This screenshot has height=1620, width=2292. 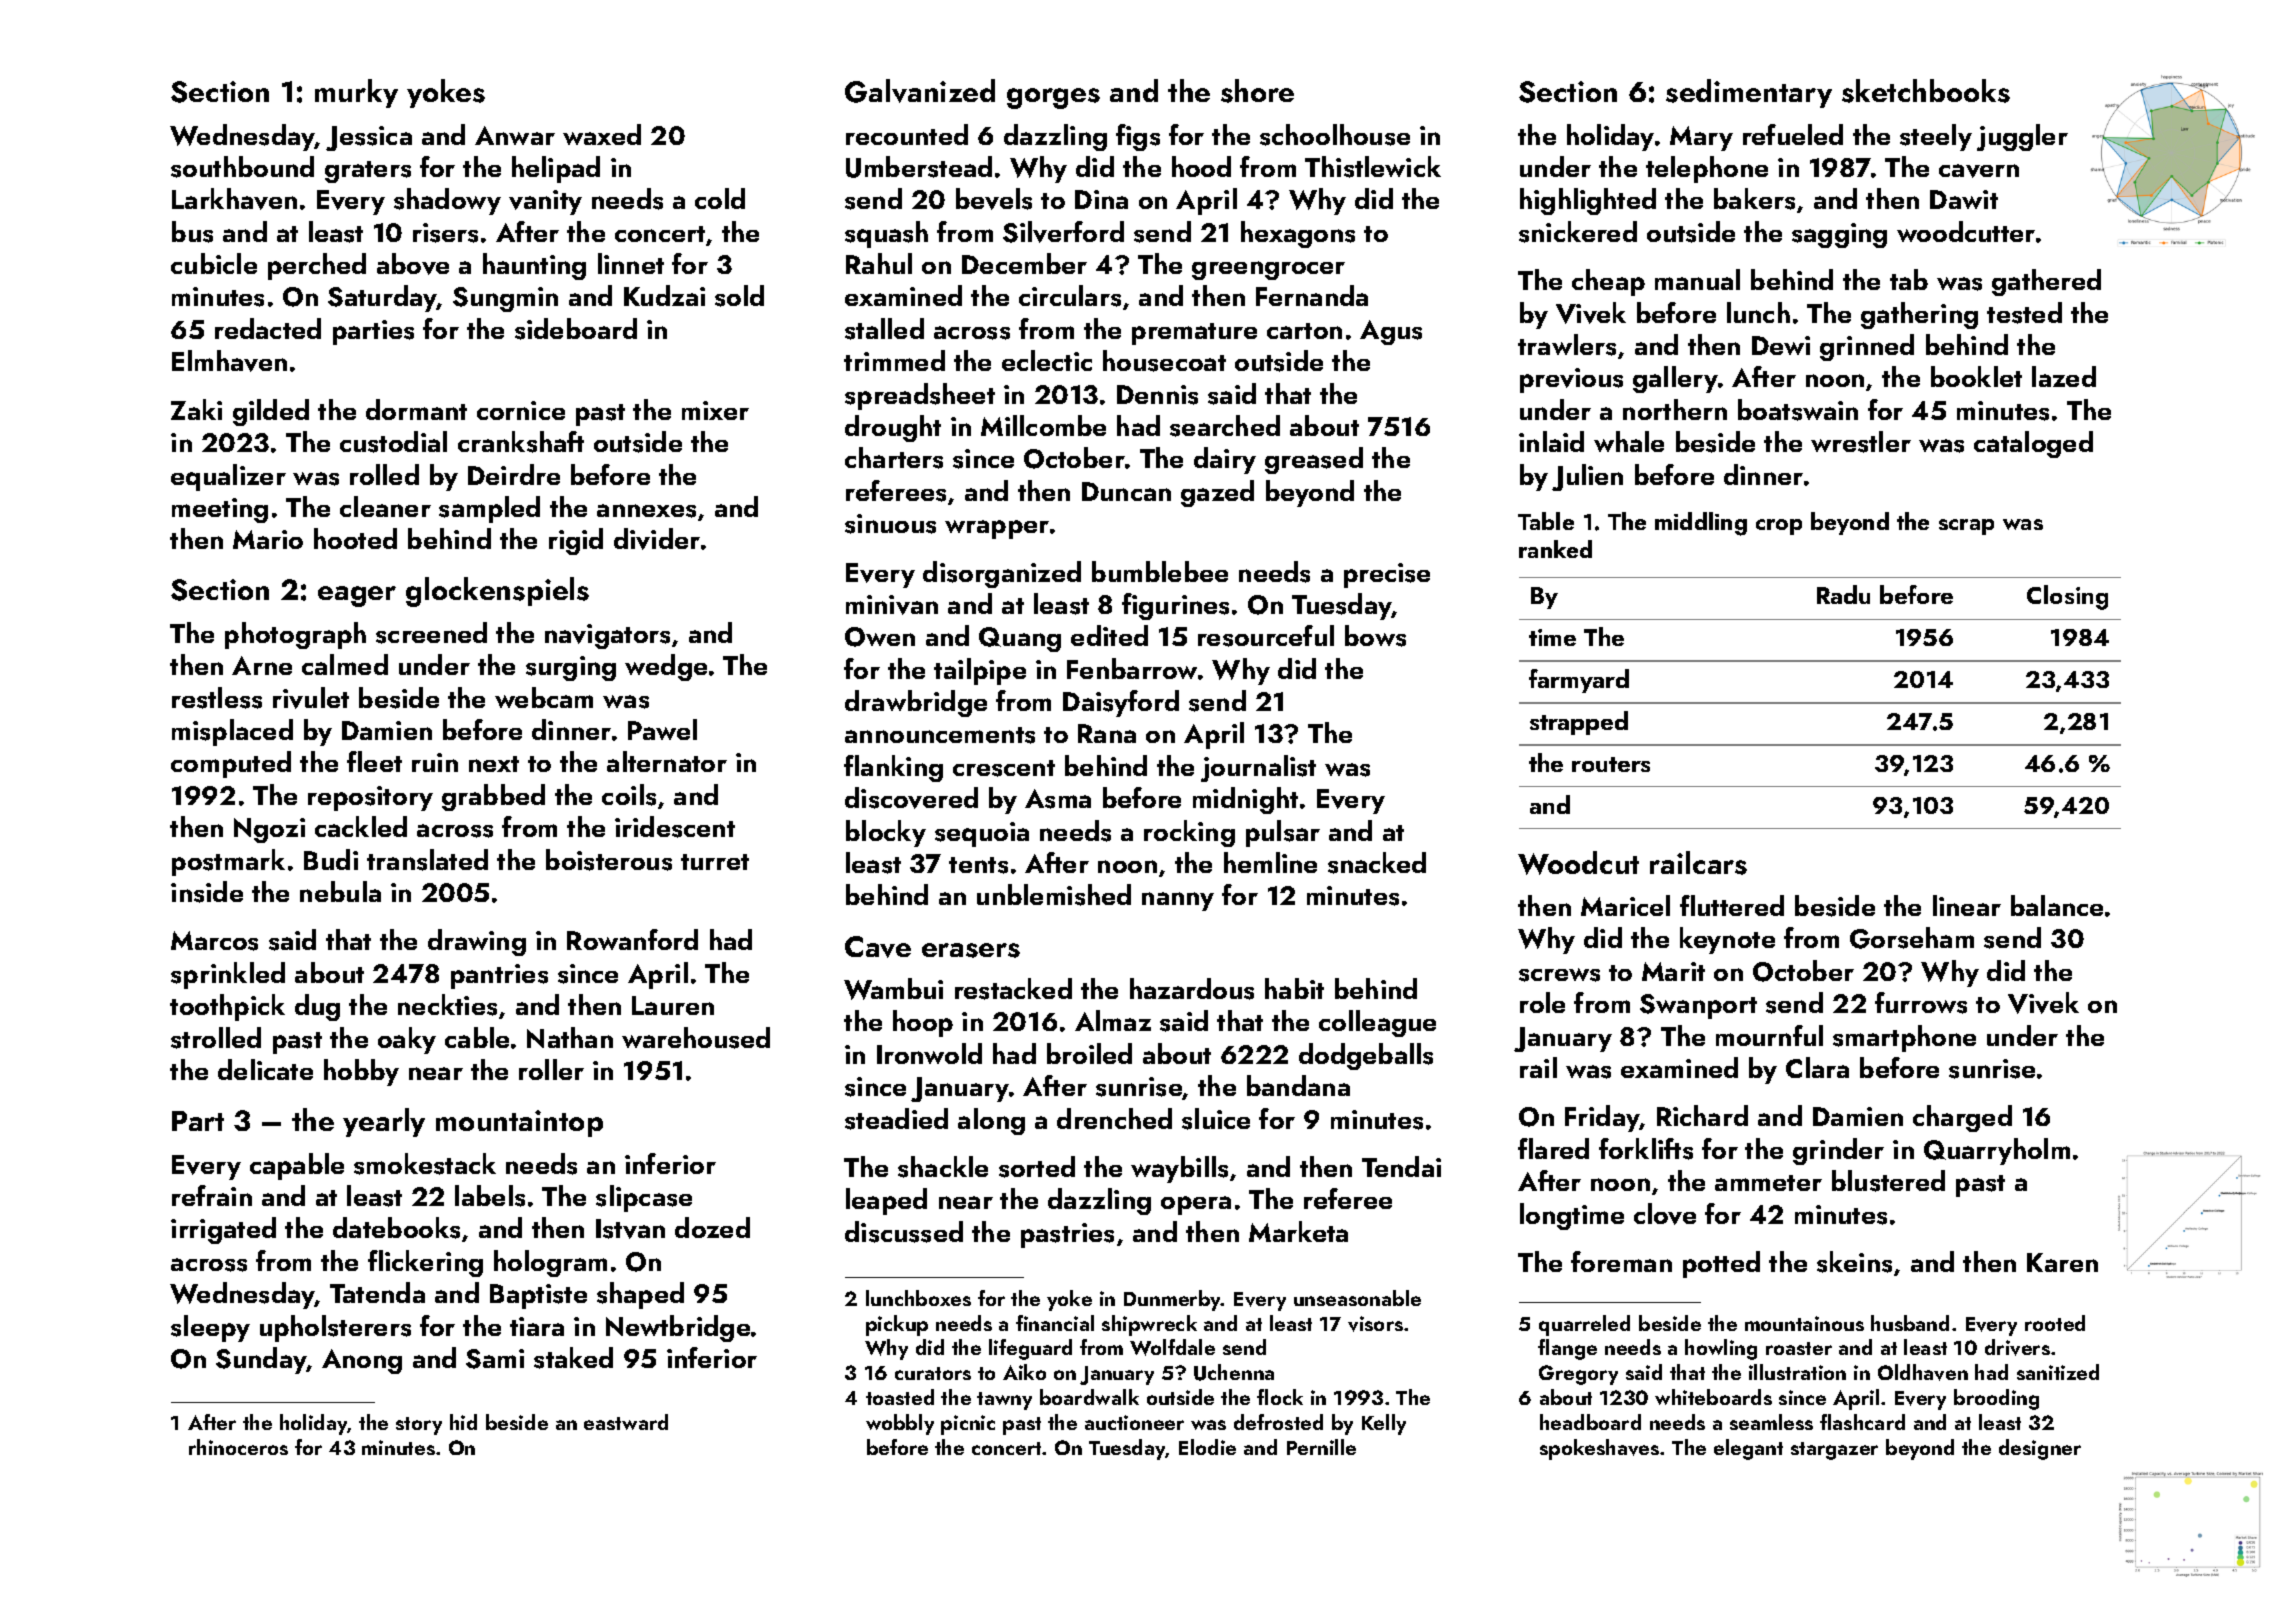 What do you see at coordinates (929, 1053) in the screenshot?
I see `Ironwold` at bounding box center [929, 1053].
